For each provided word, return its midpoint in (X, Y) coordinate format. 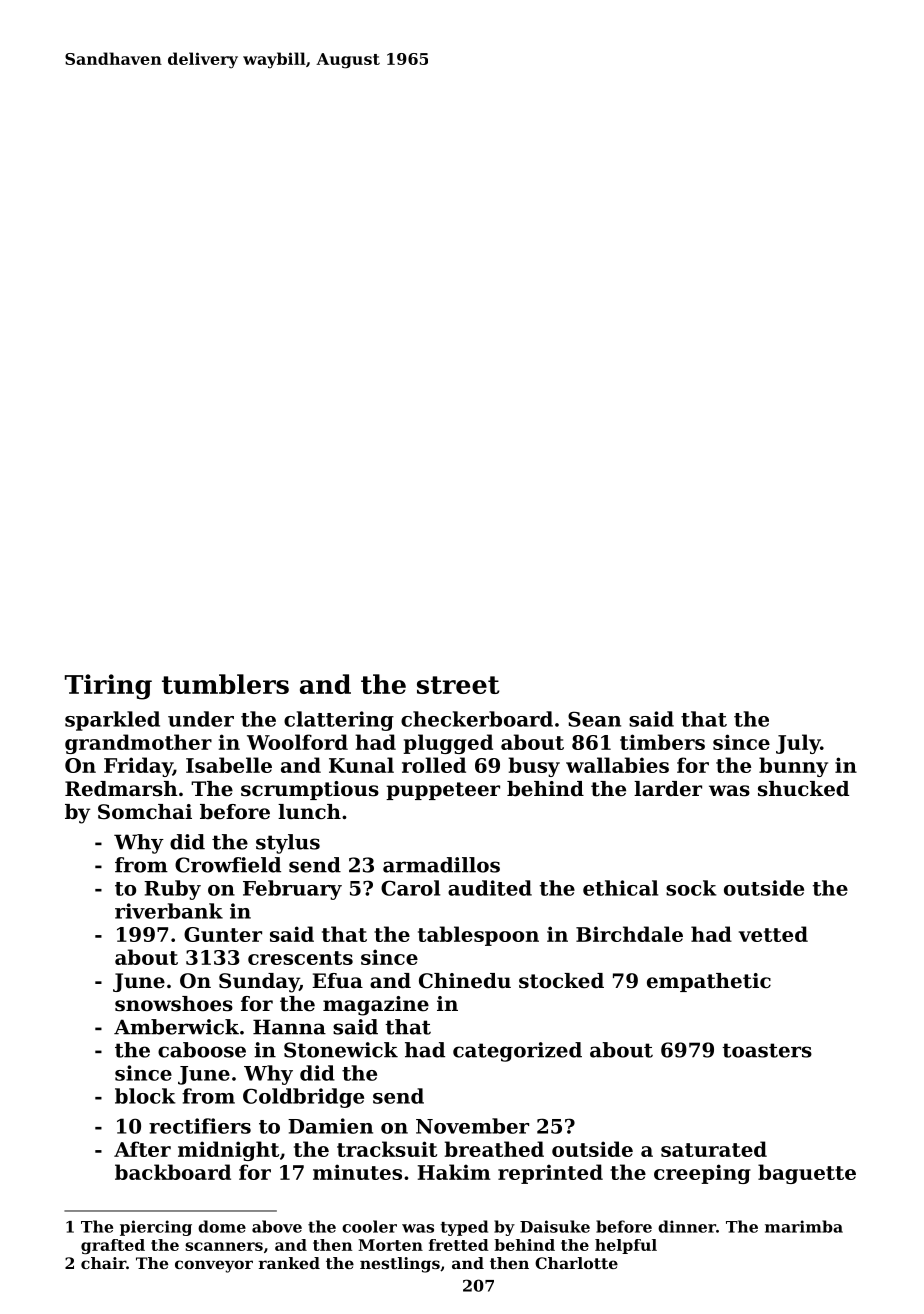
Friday (138, 767)
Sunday (259, 983)
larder (668, 789)
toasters (767, 1050)
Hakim (454, 1172)
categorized (517, 1052)
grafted (113, 1246)
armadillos (441, 865)
